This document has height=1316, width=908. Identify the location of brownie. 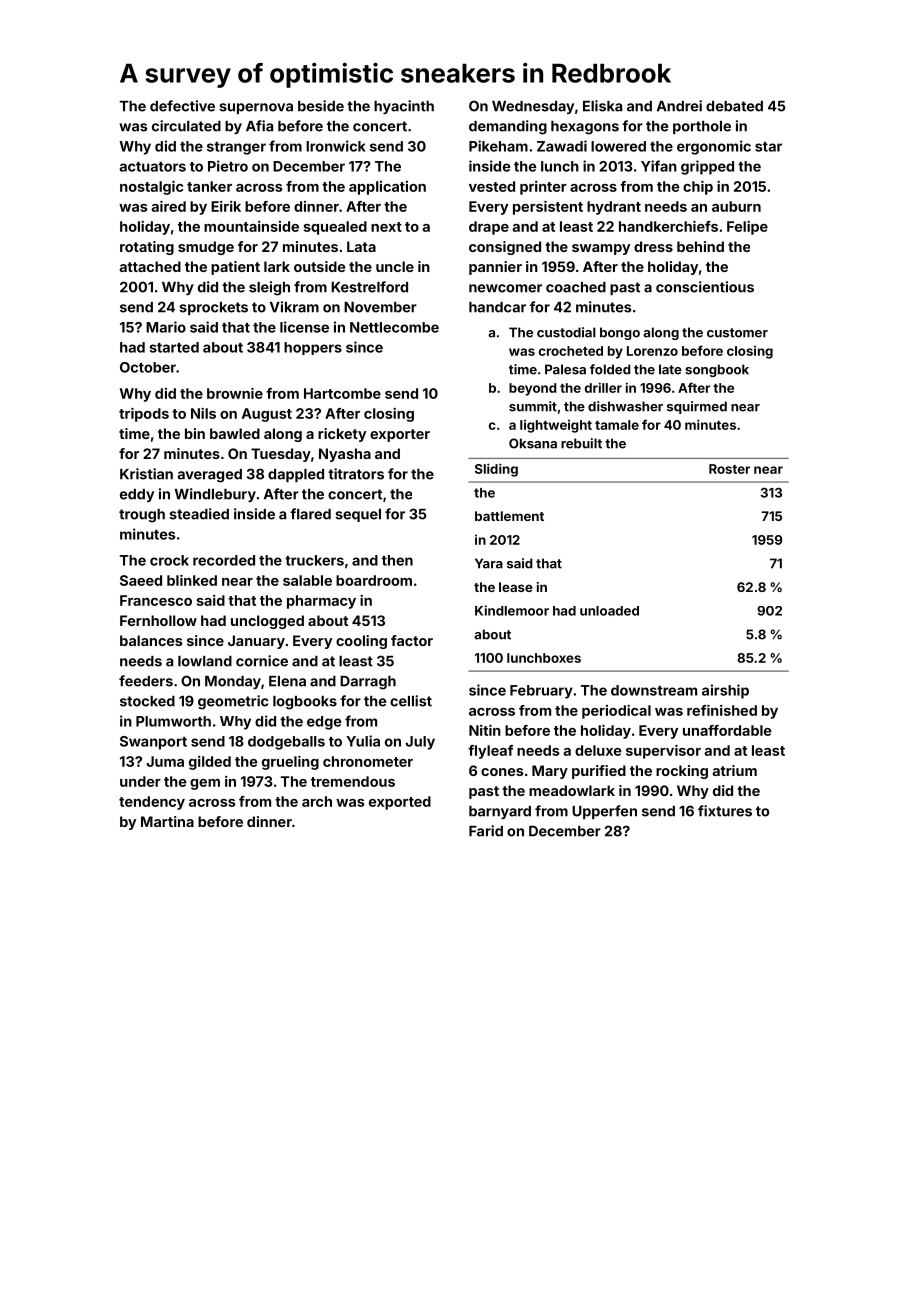
(235, 393).
